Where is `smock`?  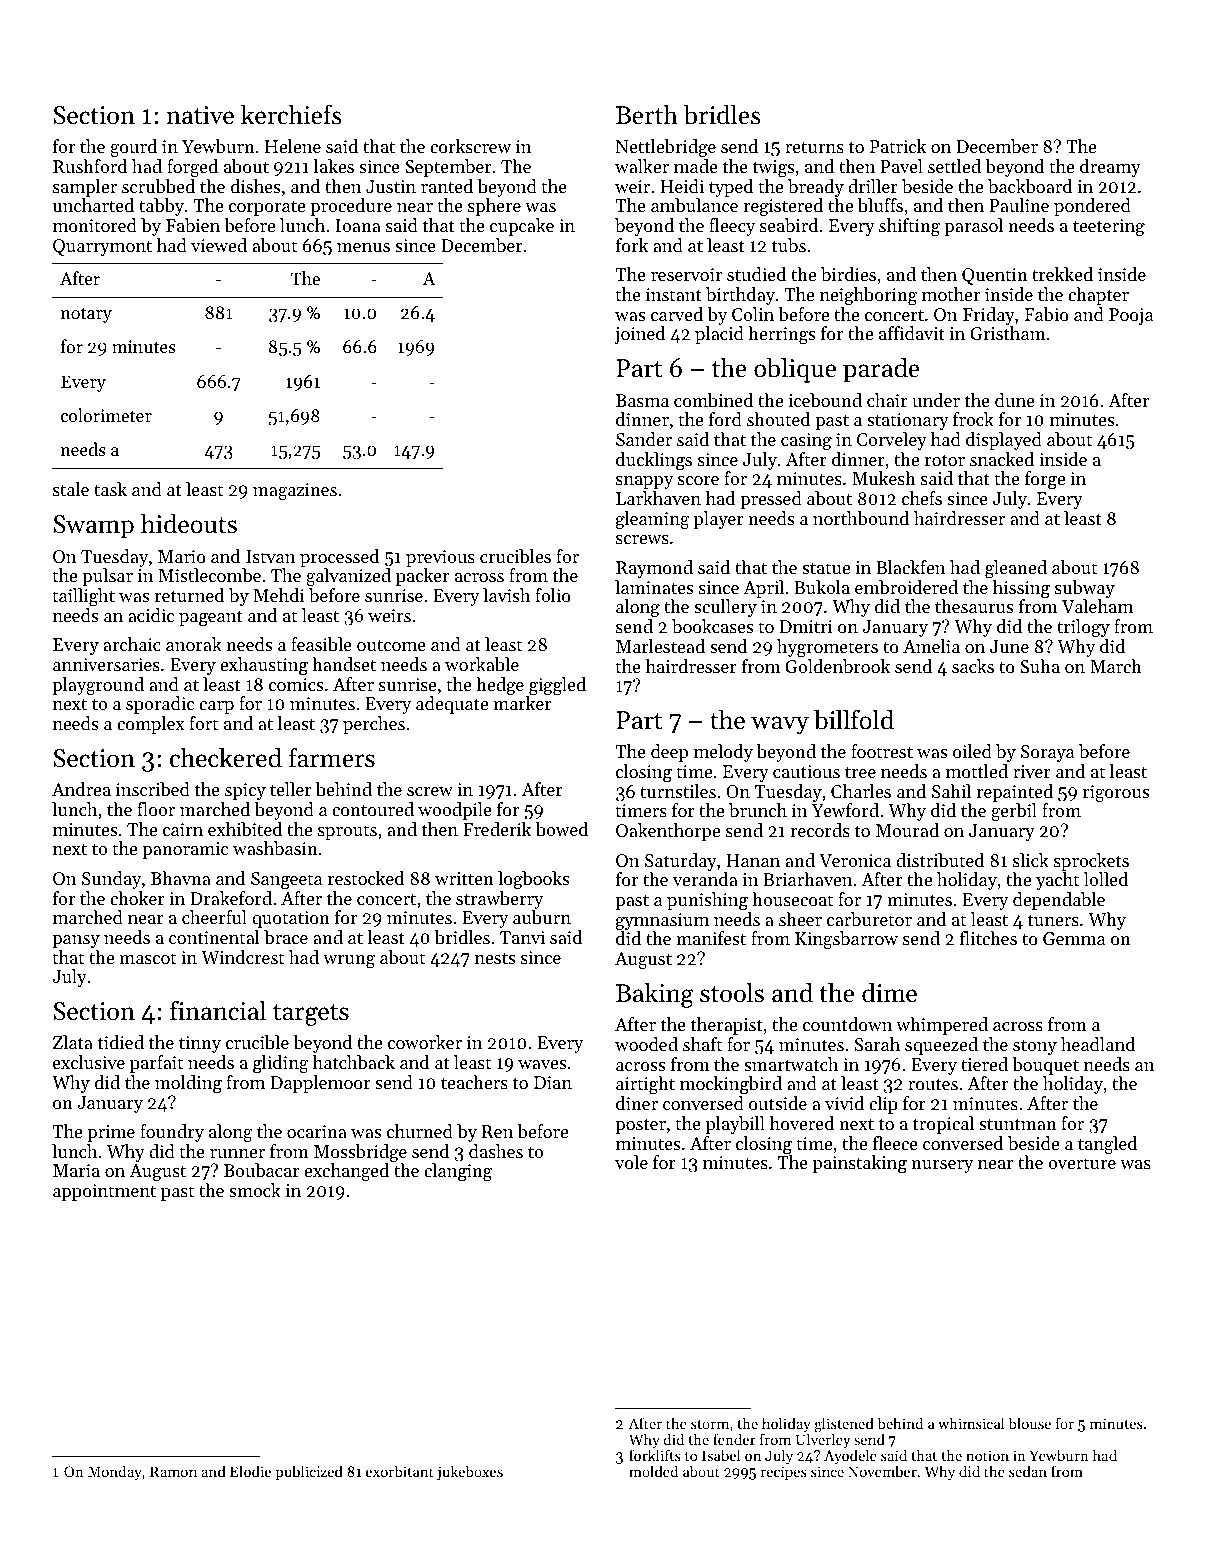
smock is located at coordinates (255, 1190).
